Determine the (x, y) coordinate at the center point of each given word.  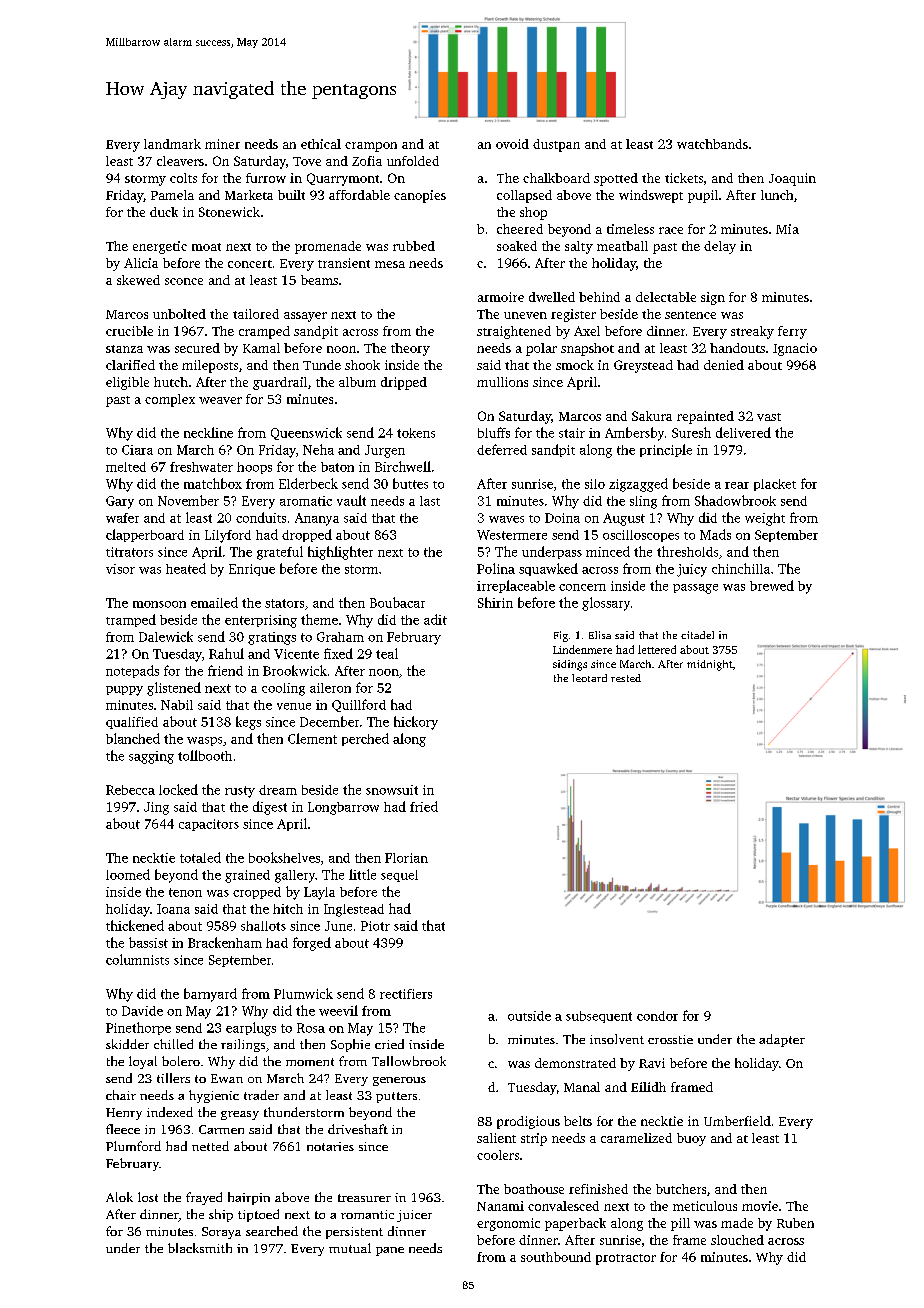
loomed (128, 874)
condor (657, 1016)
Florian (406, 858)
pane (390, 1251)
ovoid (512, 144)
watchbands (712, 144)
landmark (172, 144)
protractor (626, 1259)
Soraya (221, 1233)
